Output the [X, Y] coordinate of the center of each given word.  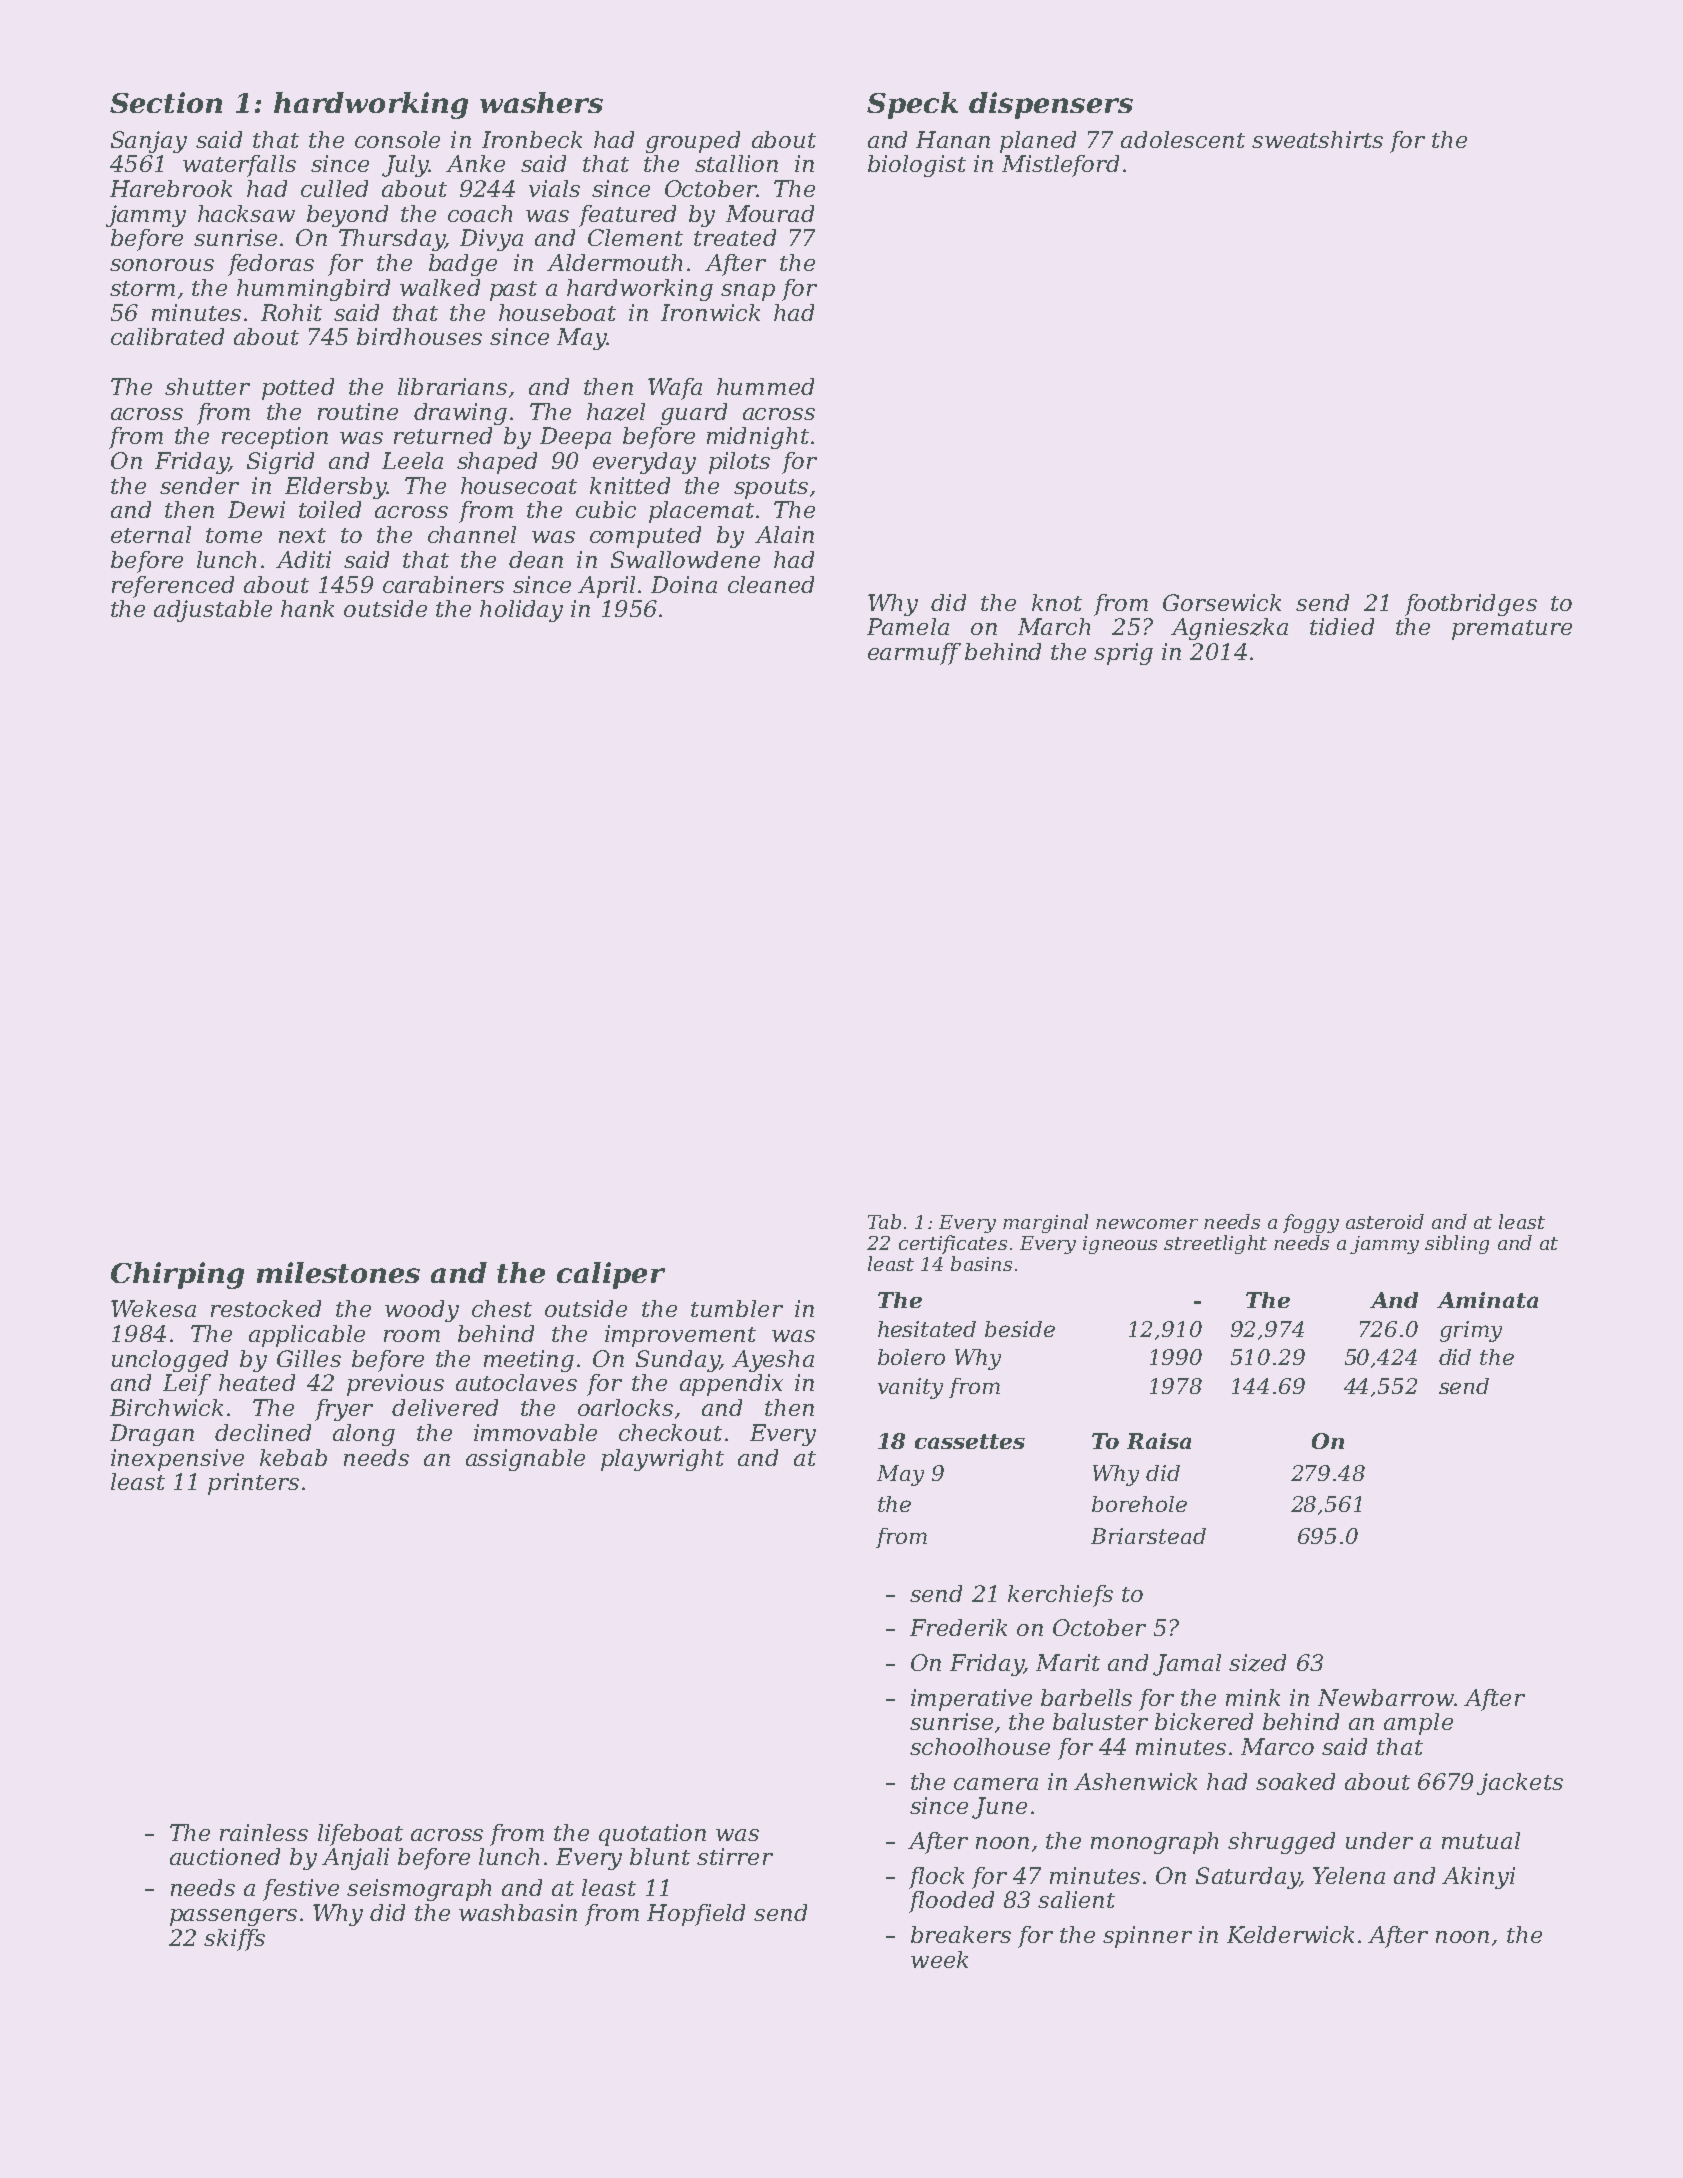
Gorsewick [1222, 602]
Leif [187, 1385]
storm [142, 288]
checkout [670, 1432]
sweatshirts [1317, 139]
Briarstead [1148, 1536]
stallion [736, 163]
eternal [151, 534]
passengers [233, 1917]
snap [748, 292]
